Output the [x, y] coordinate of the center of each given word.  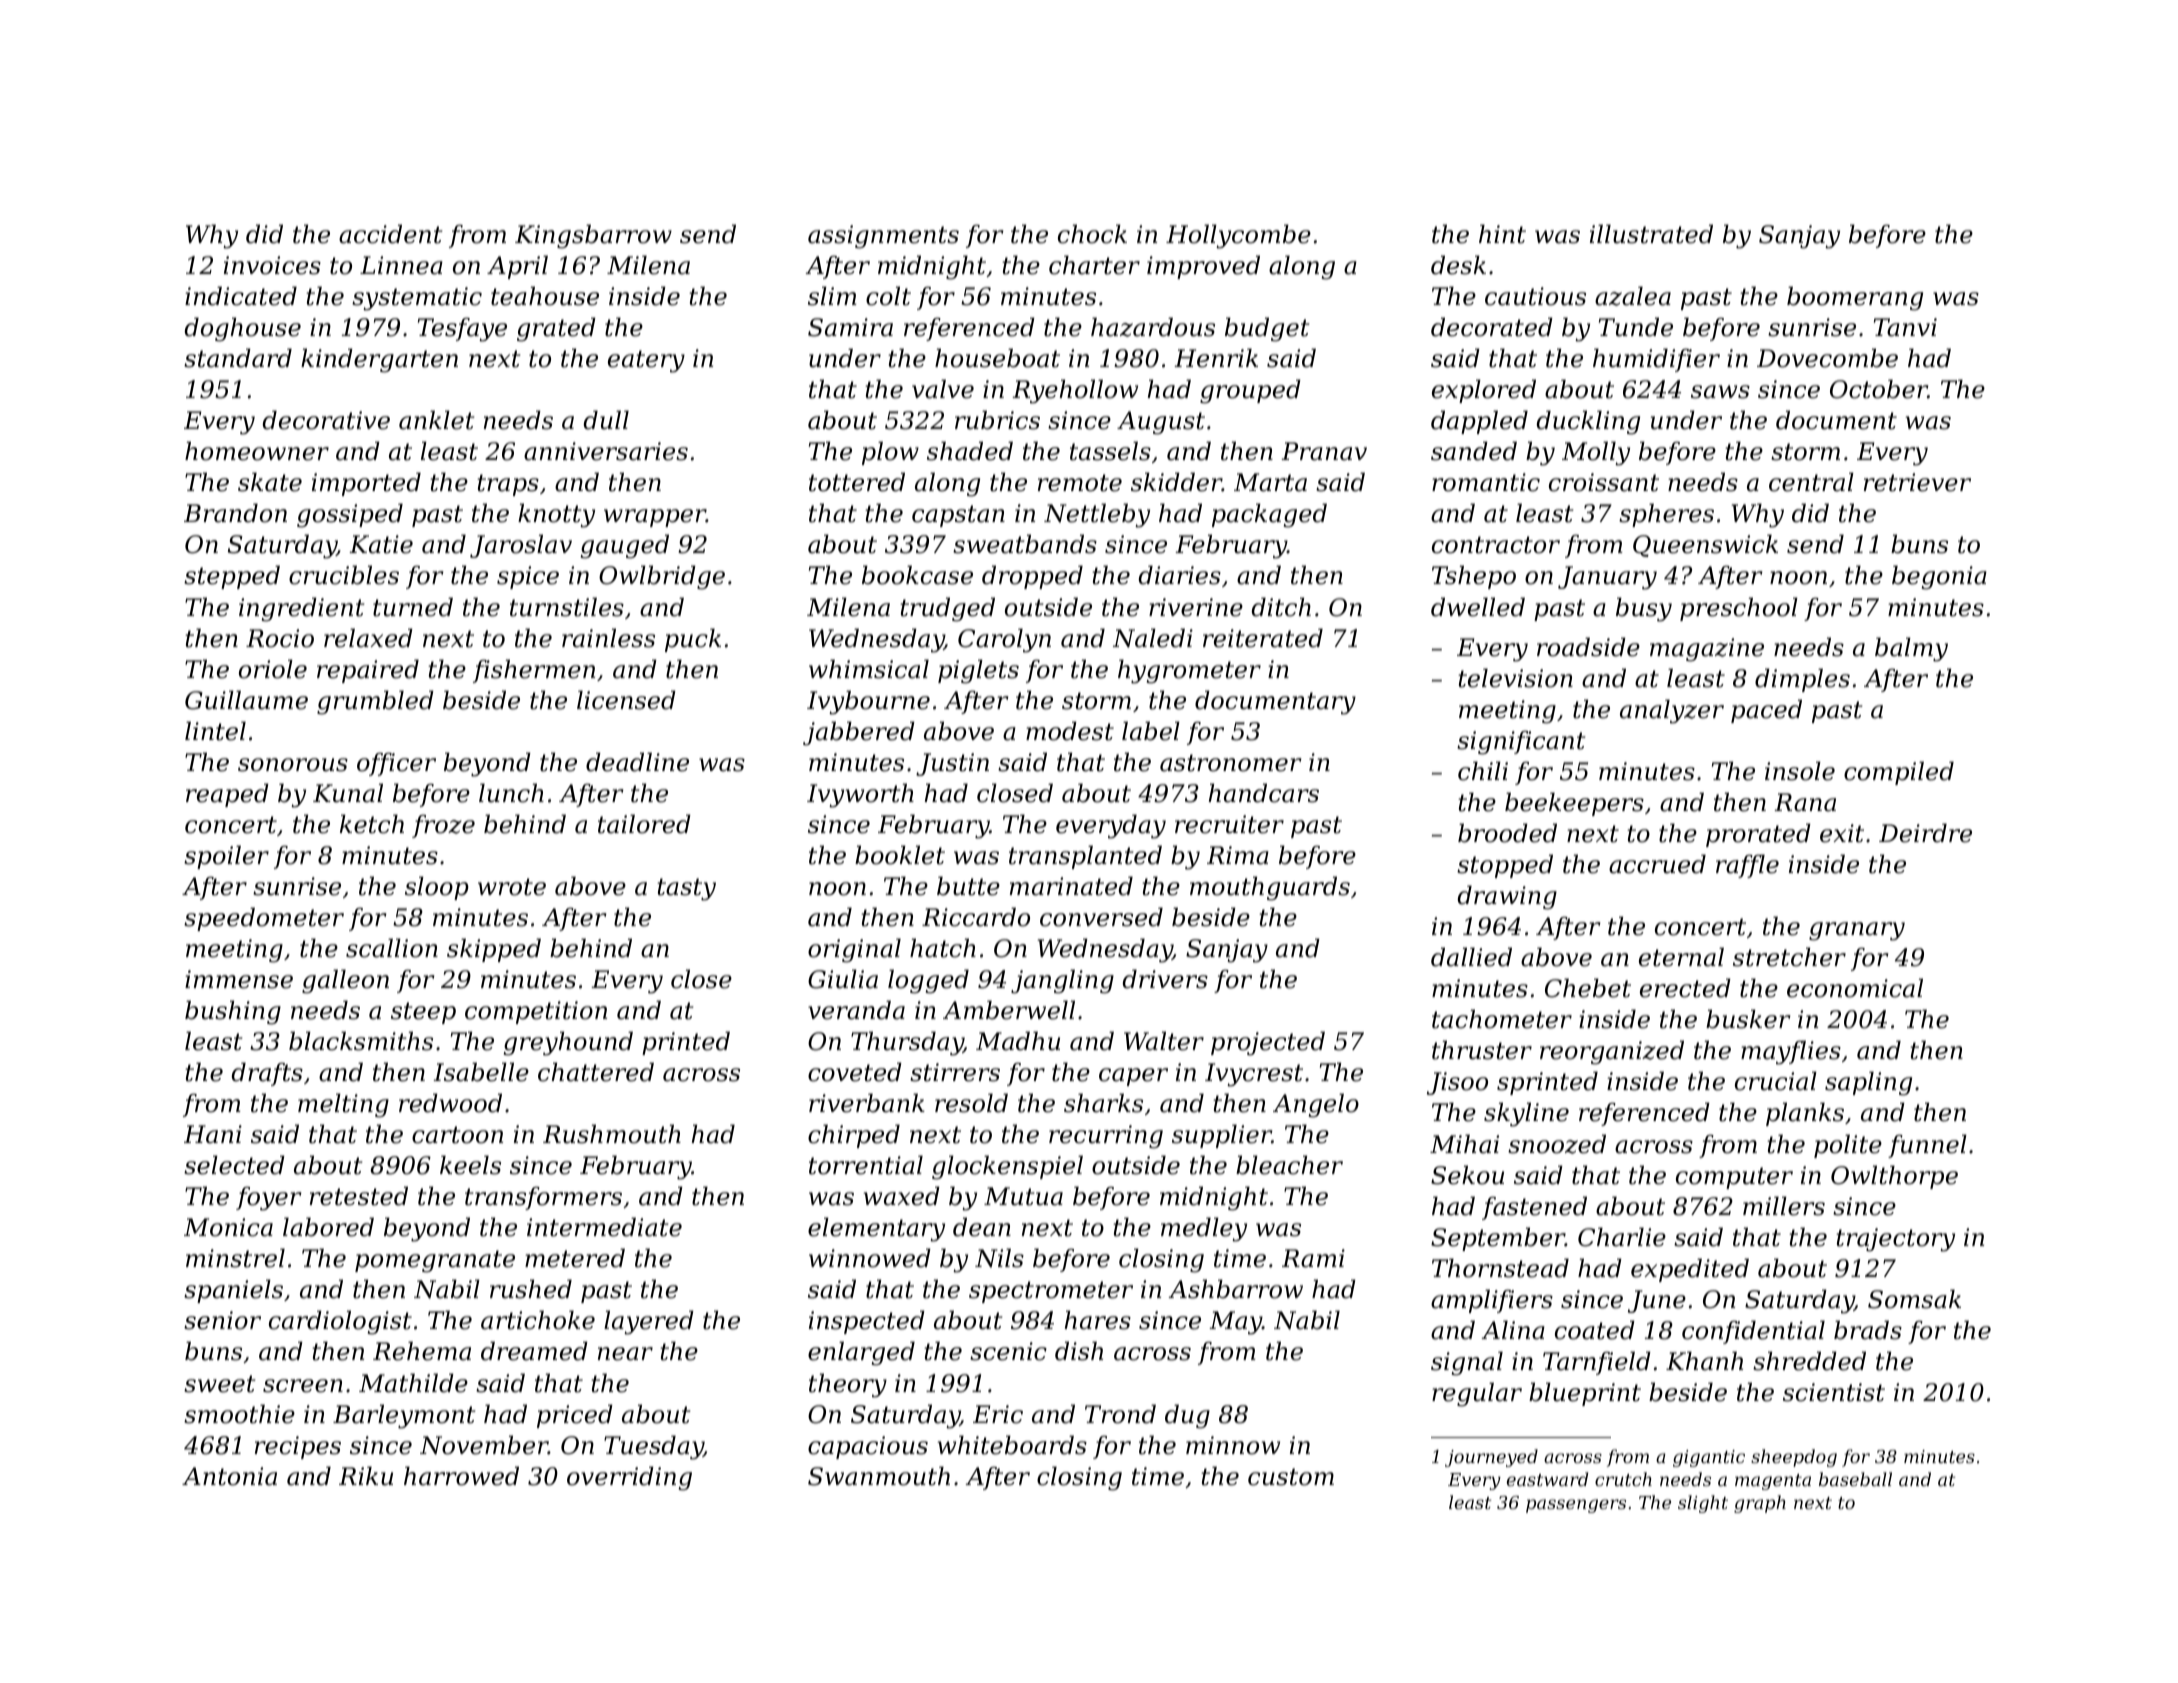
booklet [900, 855]
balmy [1911, 649]
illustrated [1651, 234]
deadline [637, 762]
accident [390, 234]
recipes [298, 1447]
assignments [883, 237]
